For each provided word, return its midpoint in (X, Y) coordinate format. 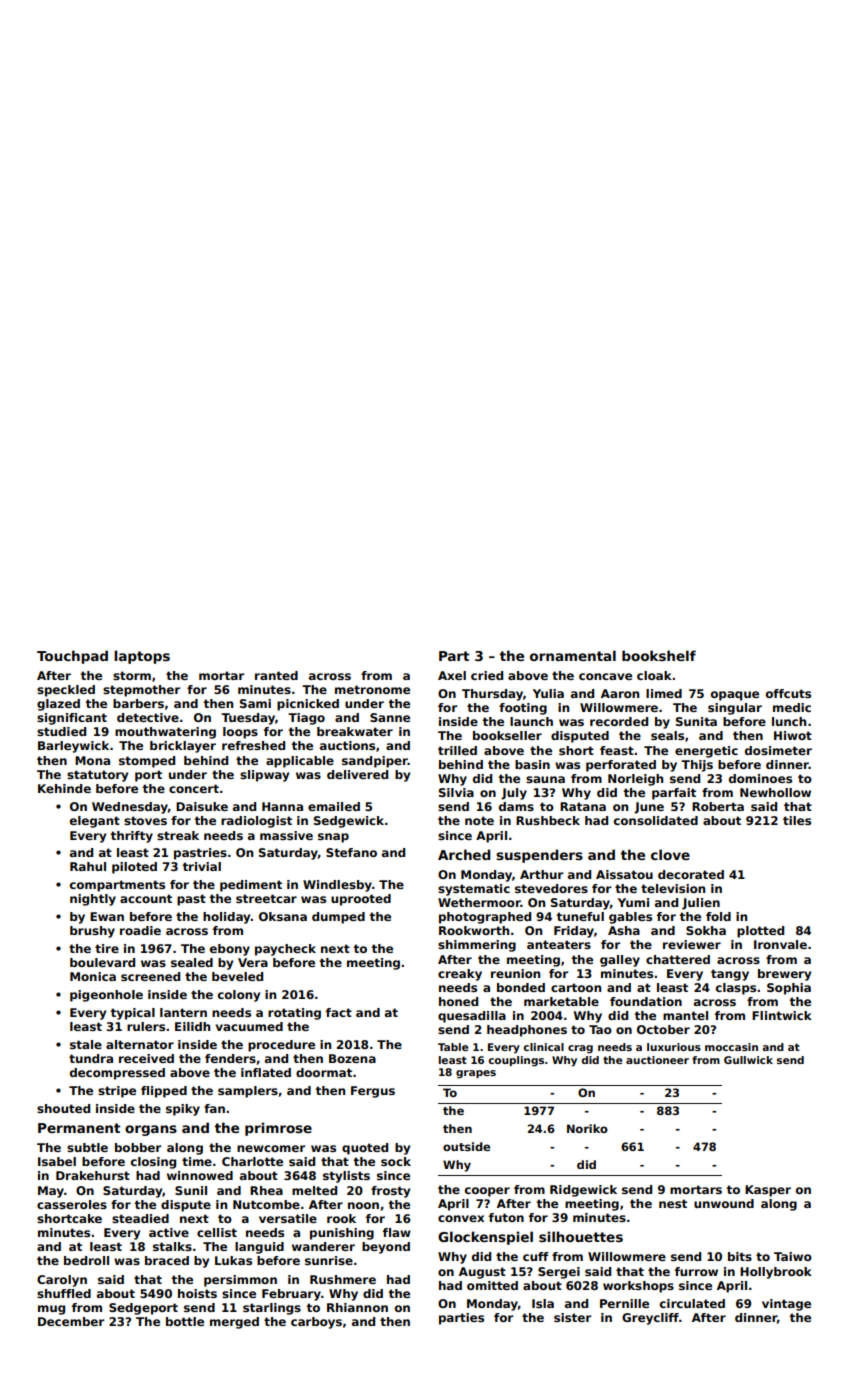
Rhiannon (357, 1307)
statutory (97, 776)
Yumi (633, 902)
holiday (226, 918)
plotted (760, 932)
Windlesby (337, 886)
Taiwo (793, 1256)
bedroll (86, 1260)
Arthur (541, 874)
